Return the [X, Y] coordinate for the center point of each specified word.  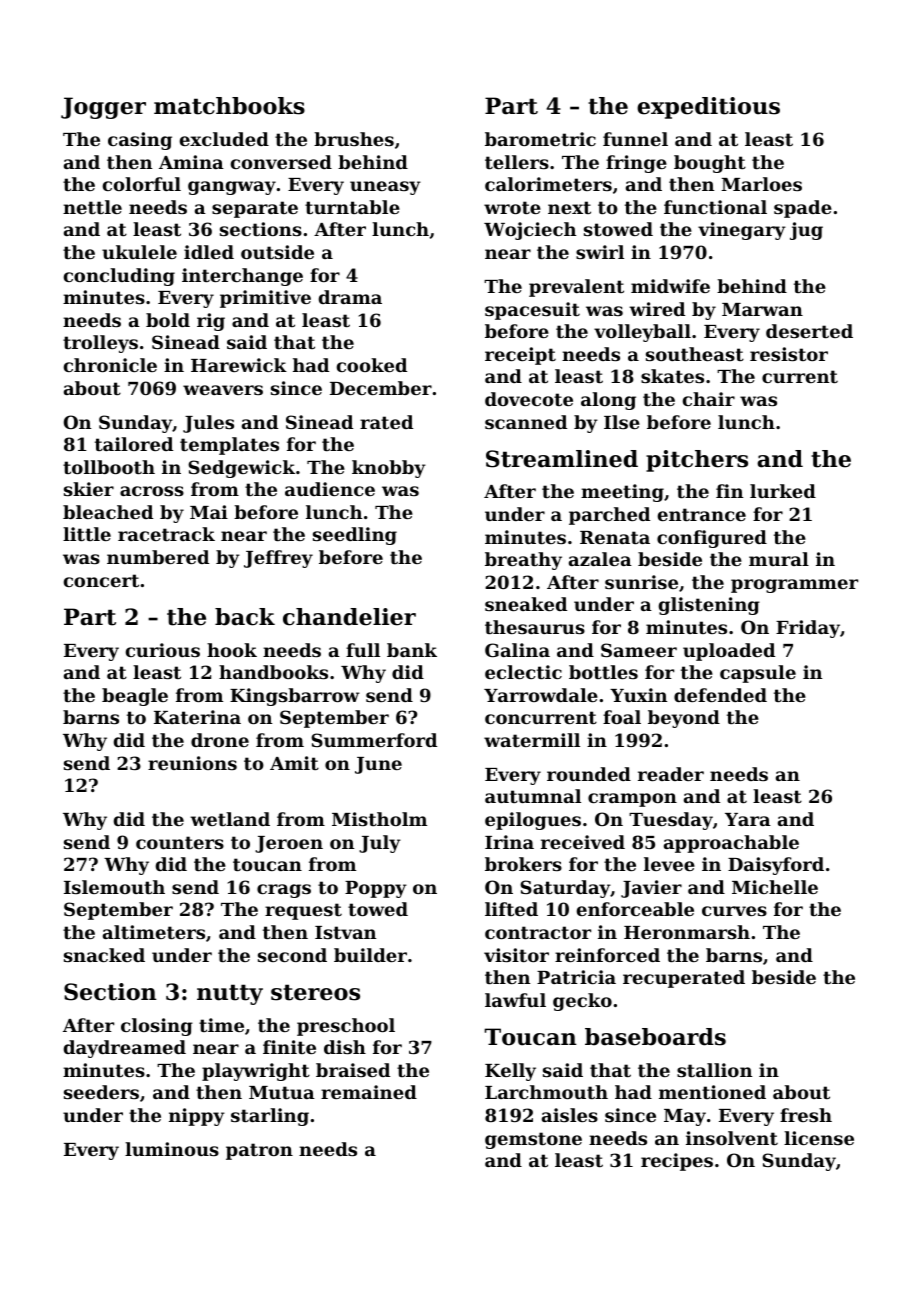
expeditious [708, 108]
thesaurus [535, 627]
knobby [389, 469]
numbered [158, 557]
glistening [709, 606]
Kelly [510, 1072]
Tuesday [671, 821]
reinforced [607, 955]
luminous [172, 1149]
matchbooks [229, 106]
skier [89, 489]
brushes [354, 139]
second [292, 955]
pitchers [697, 461]
